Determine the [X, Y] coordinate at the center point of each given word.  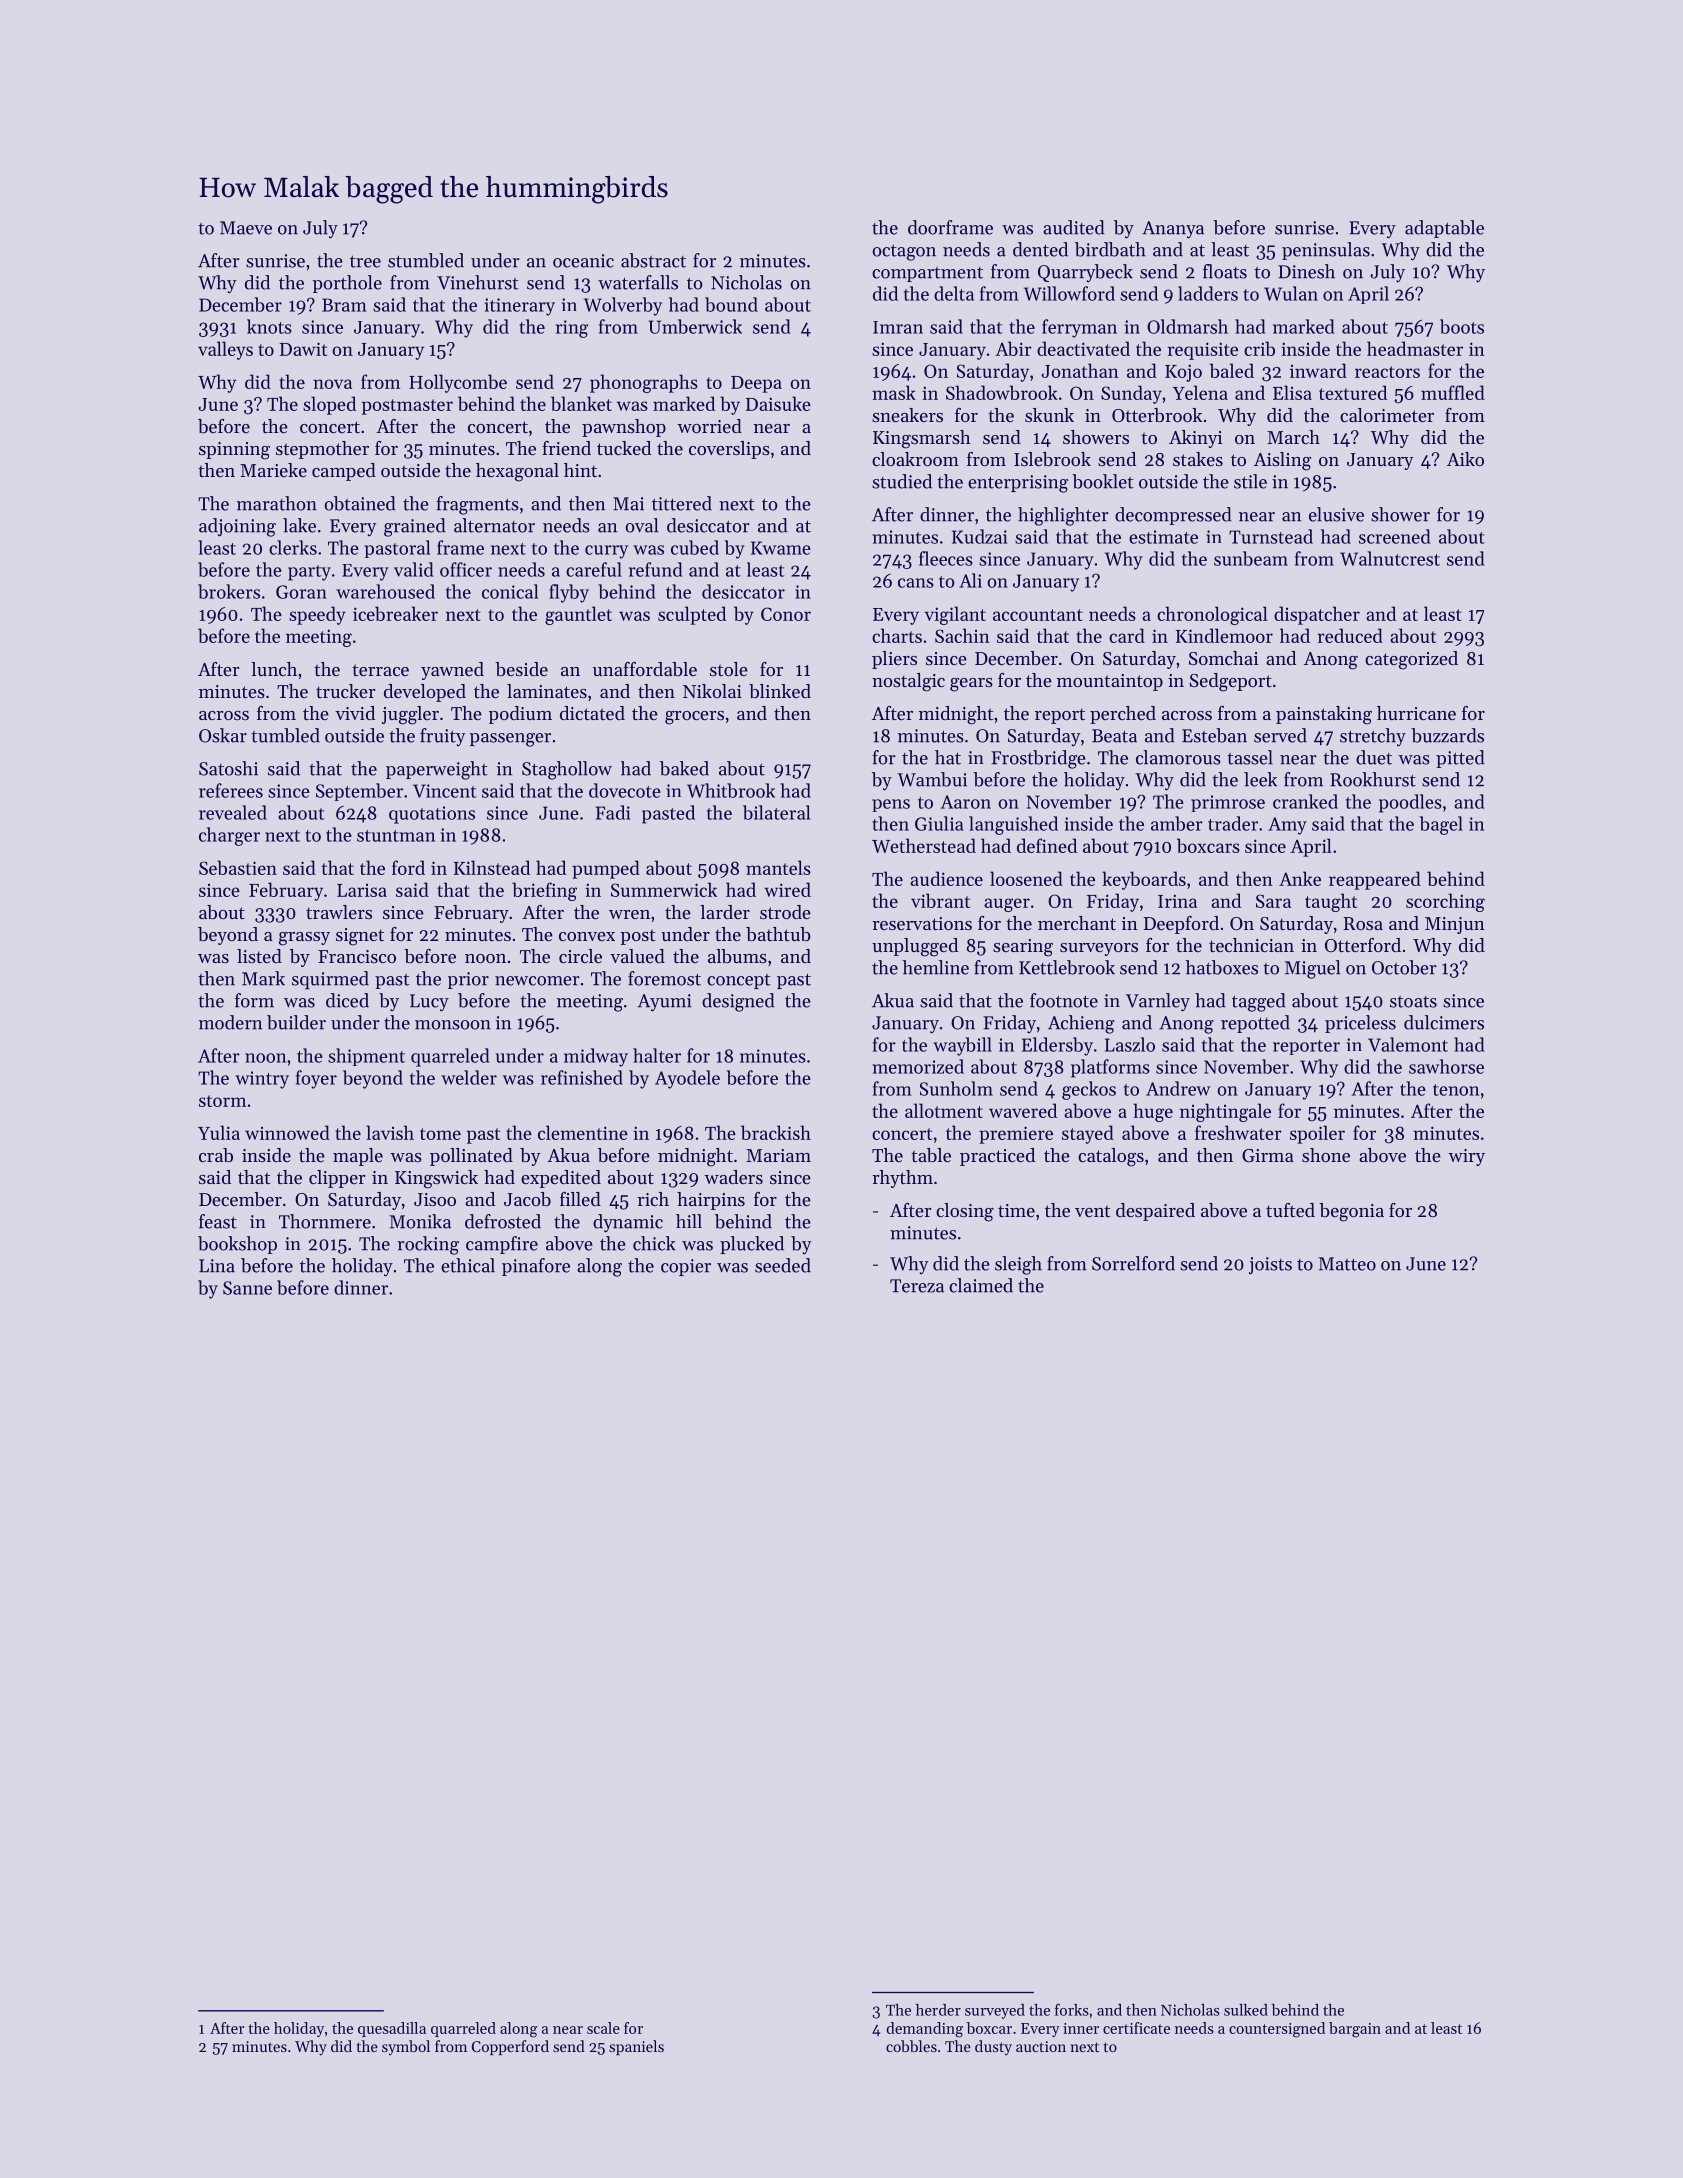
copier [686, 1267]
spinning [234, 451]
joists [1270, 1266]
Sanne [247, 1288]
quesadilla [392, 2029]
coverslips [729, 450]
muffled [1453, 392]
